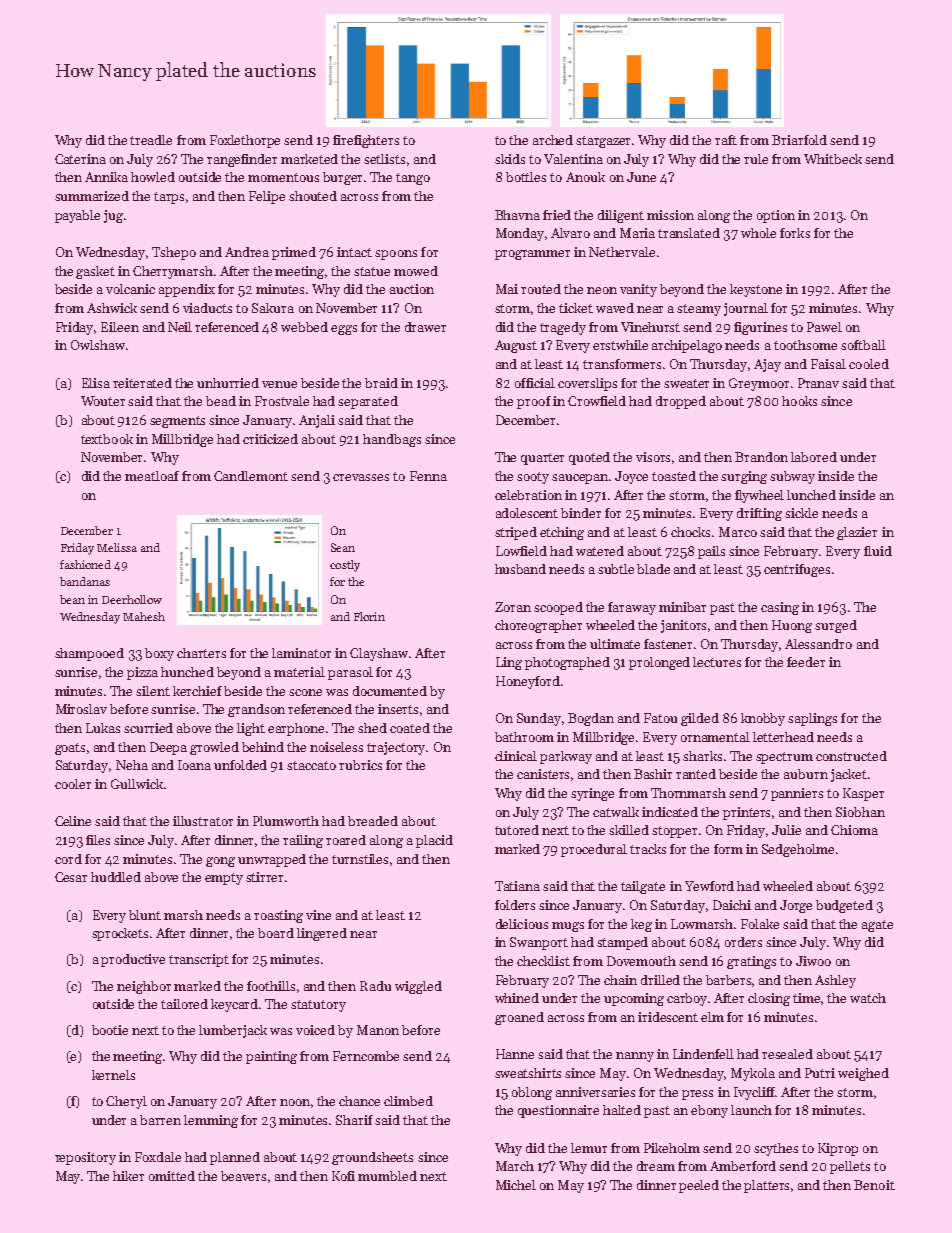 The height and width of the page is (1233, 952). Describe the element at coordinates (398, 709) in the page. I see `inserts` at that location.
